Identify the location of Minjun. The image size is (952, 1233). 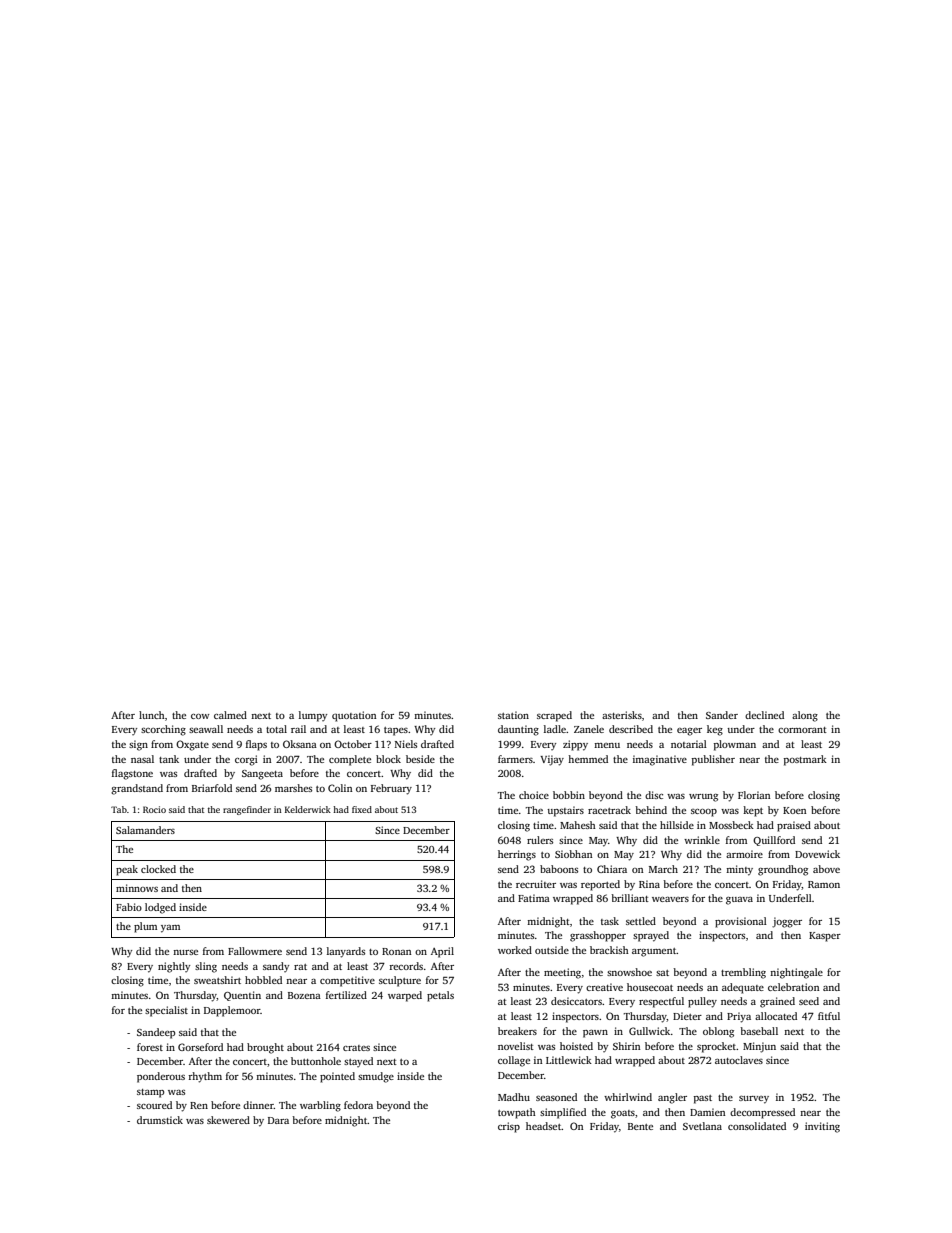
(759, 1047).
